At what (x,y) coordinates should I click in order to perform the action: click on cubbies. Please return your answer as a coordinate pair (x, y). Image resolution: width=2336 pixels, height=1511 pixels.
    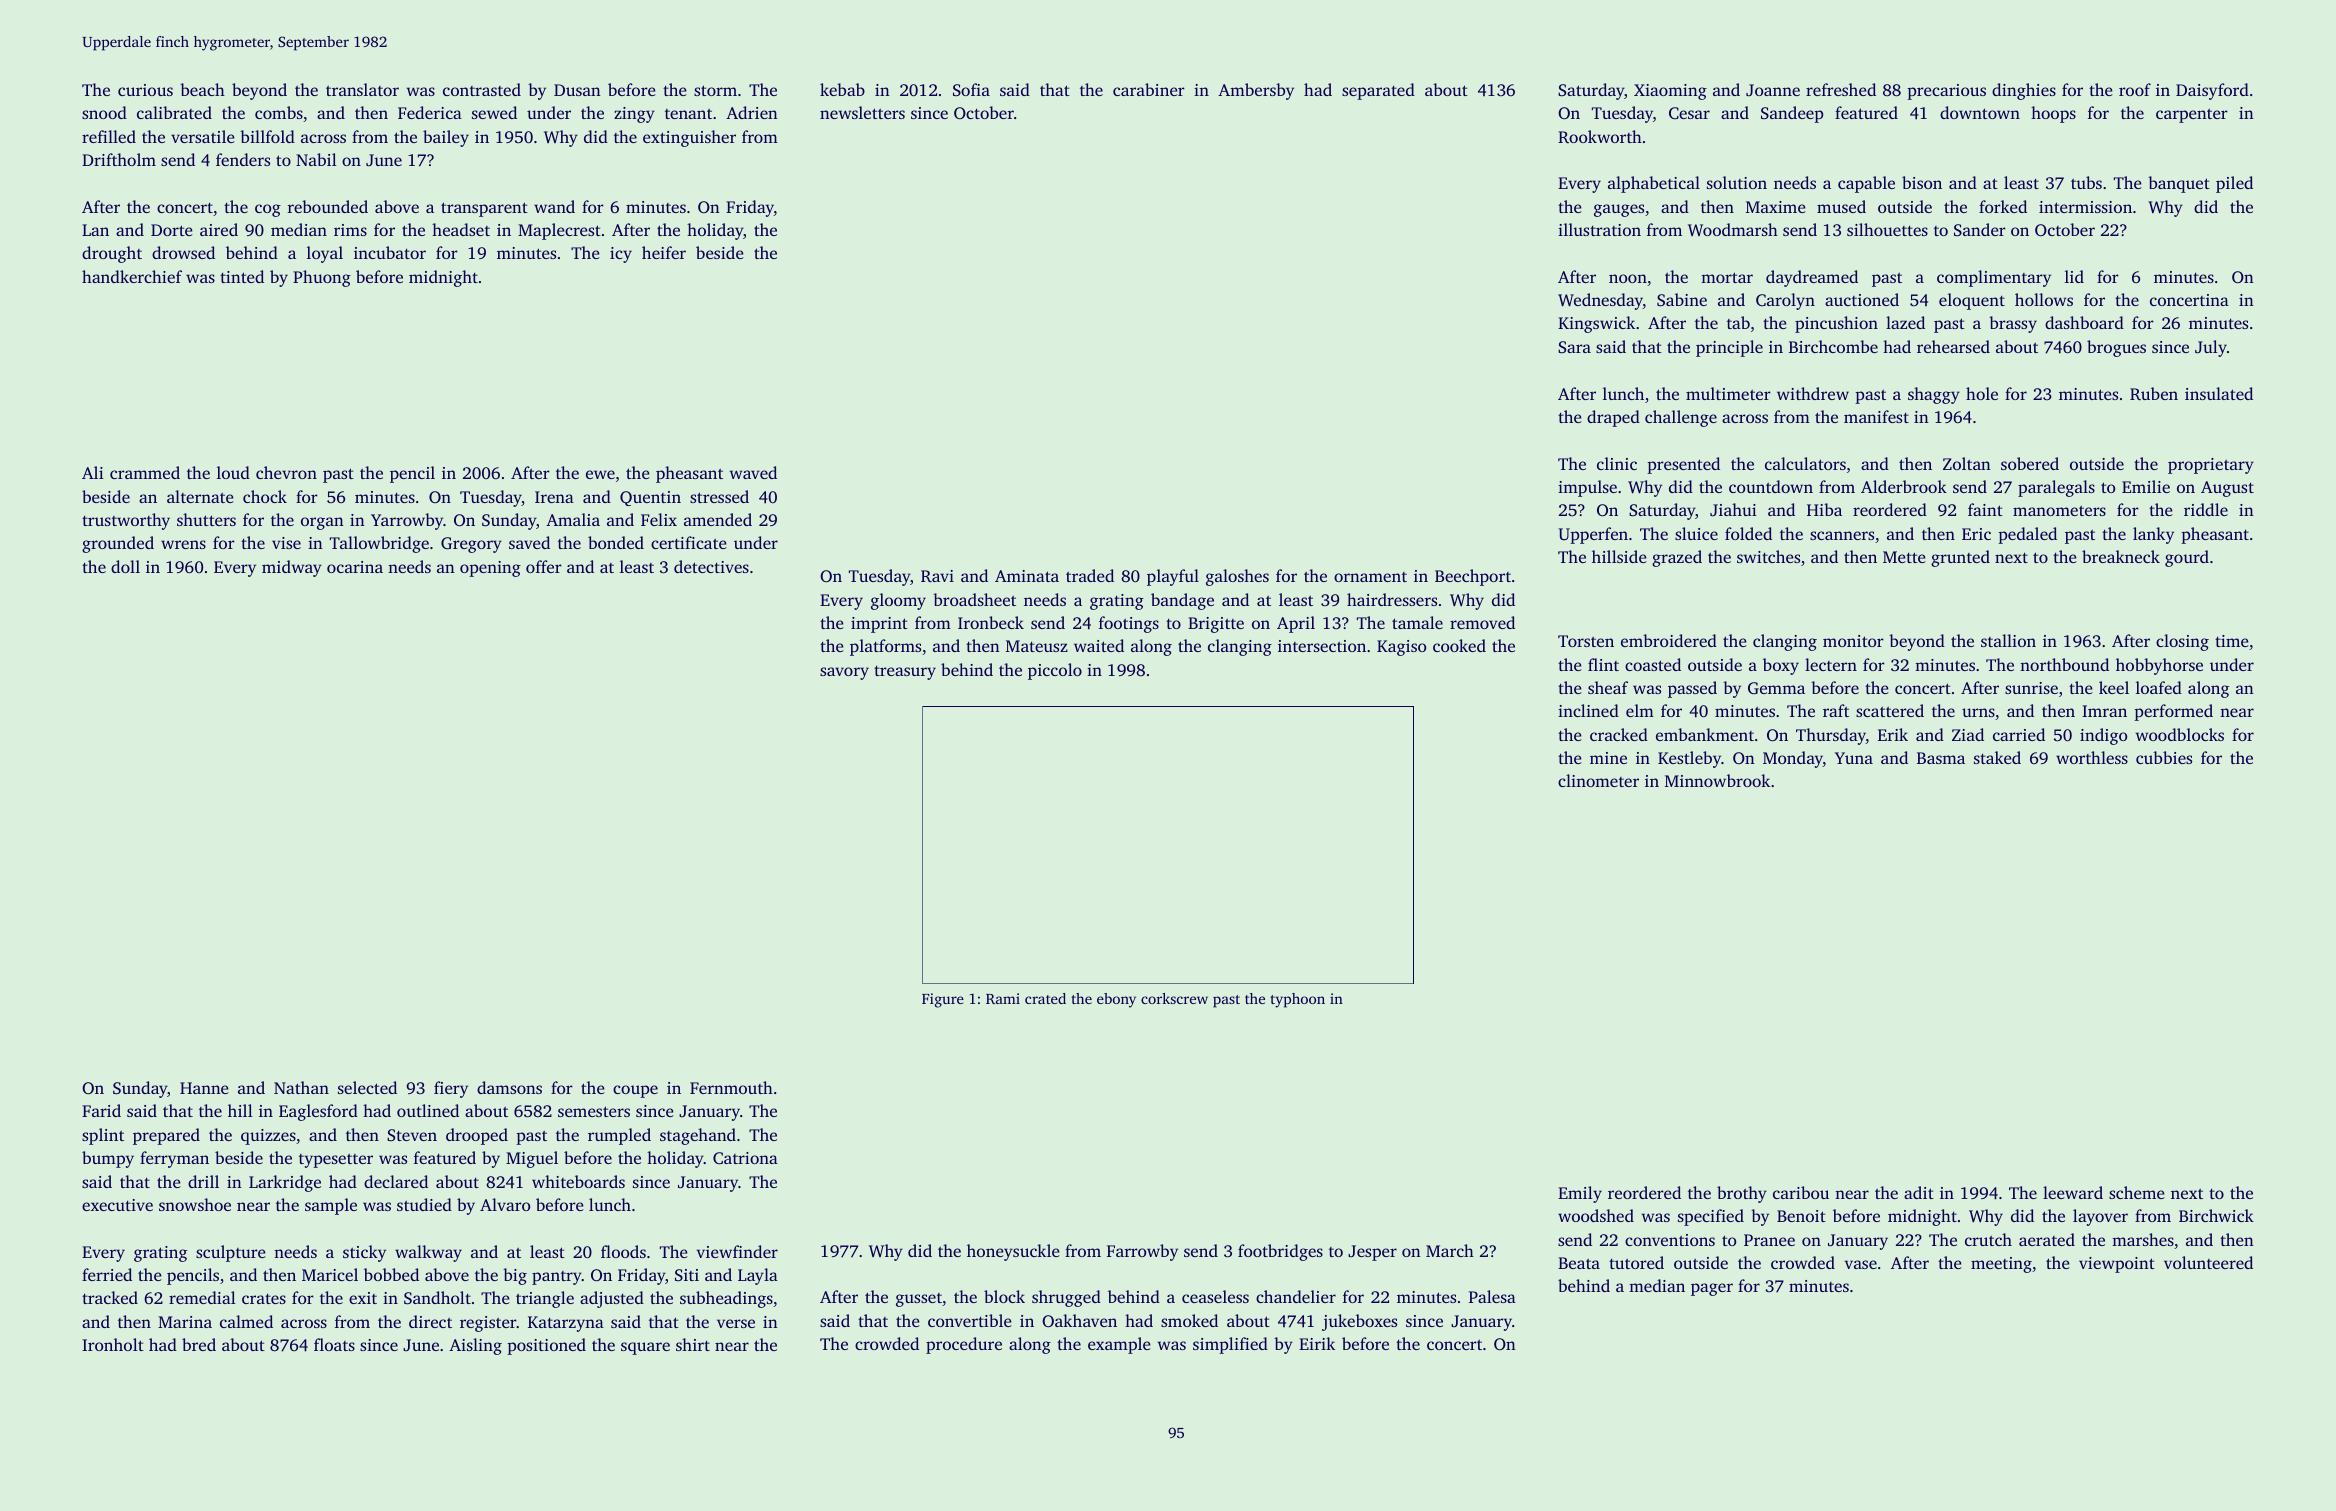
    Looking at the image, I should click on (2164, 757).
